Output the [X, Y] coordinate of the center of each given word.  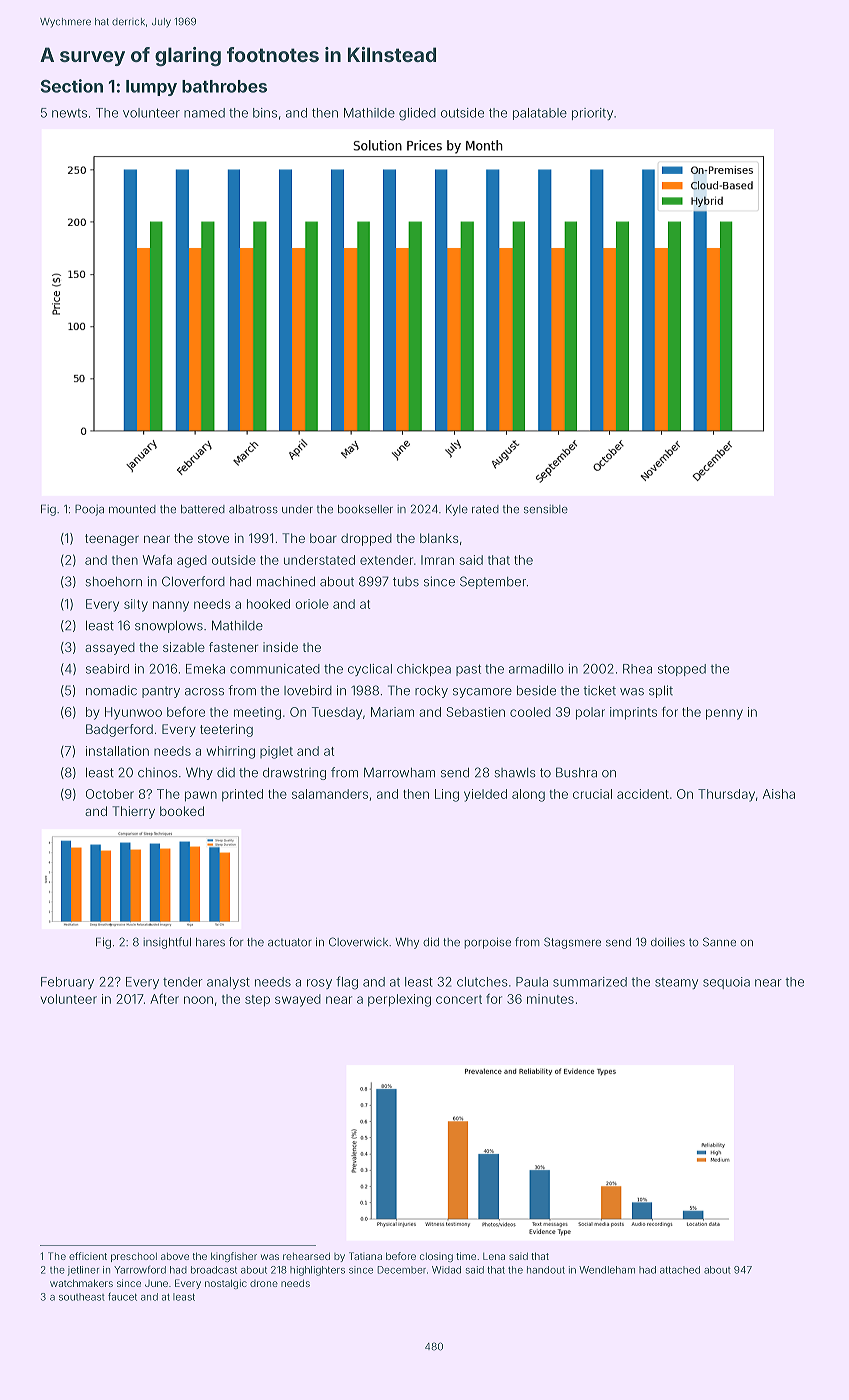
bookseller [365, 509]
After [164, 999]
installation [117, 751]
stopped [682, 670]
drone [264, 1283]
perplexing [399, 1000]
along [528, 795]
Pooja [89, 510]
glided [417, 114]
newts [69, 113]
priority [592, 114]
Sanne [719, 942]
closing [436, 1257]
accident [643, 794]
